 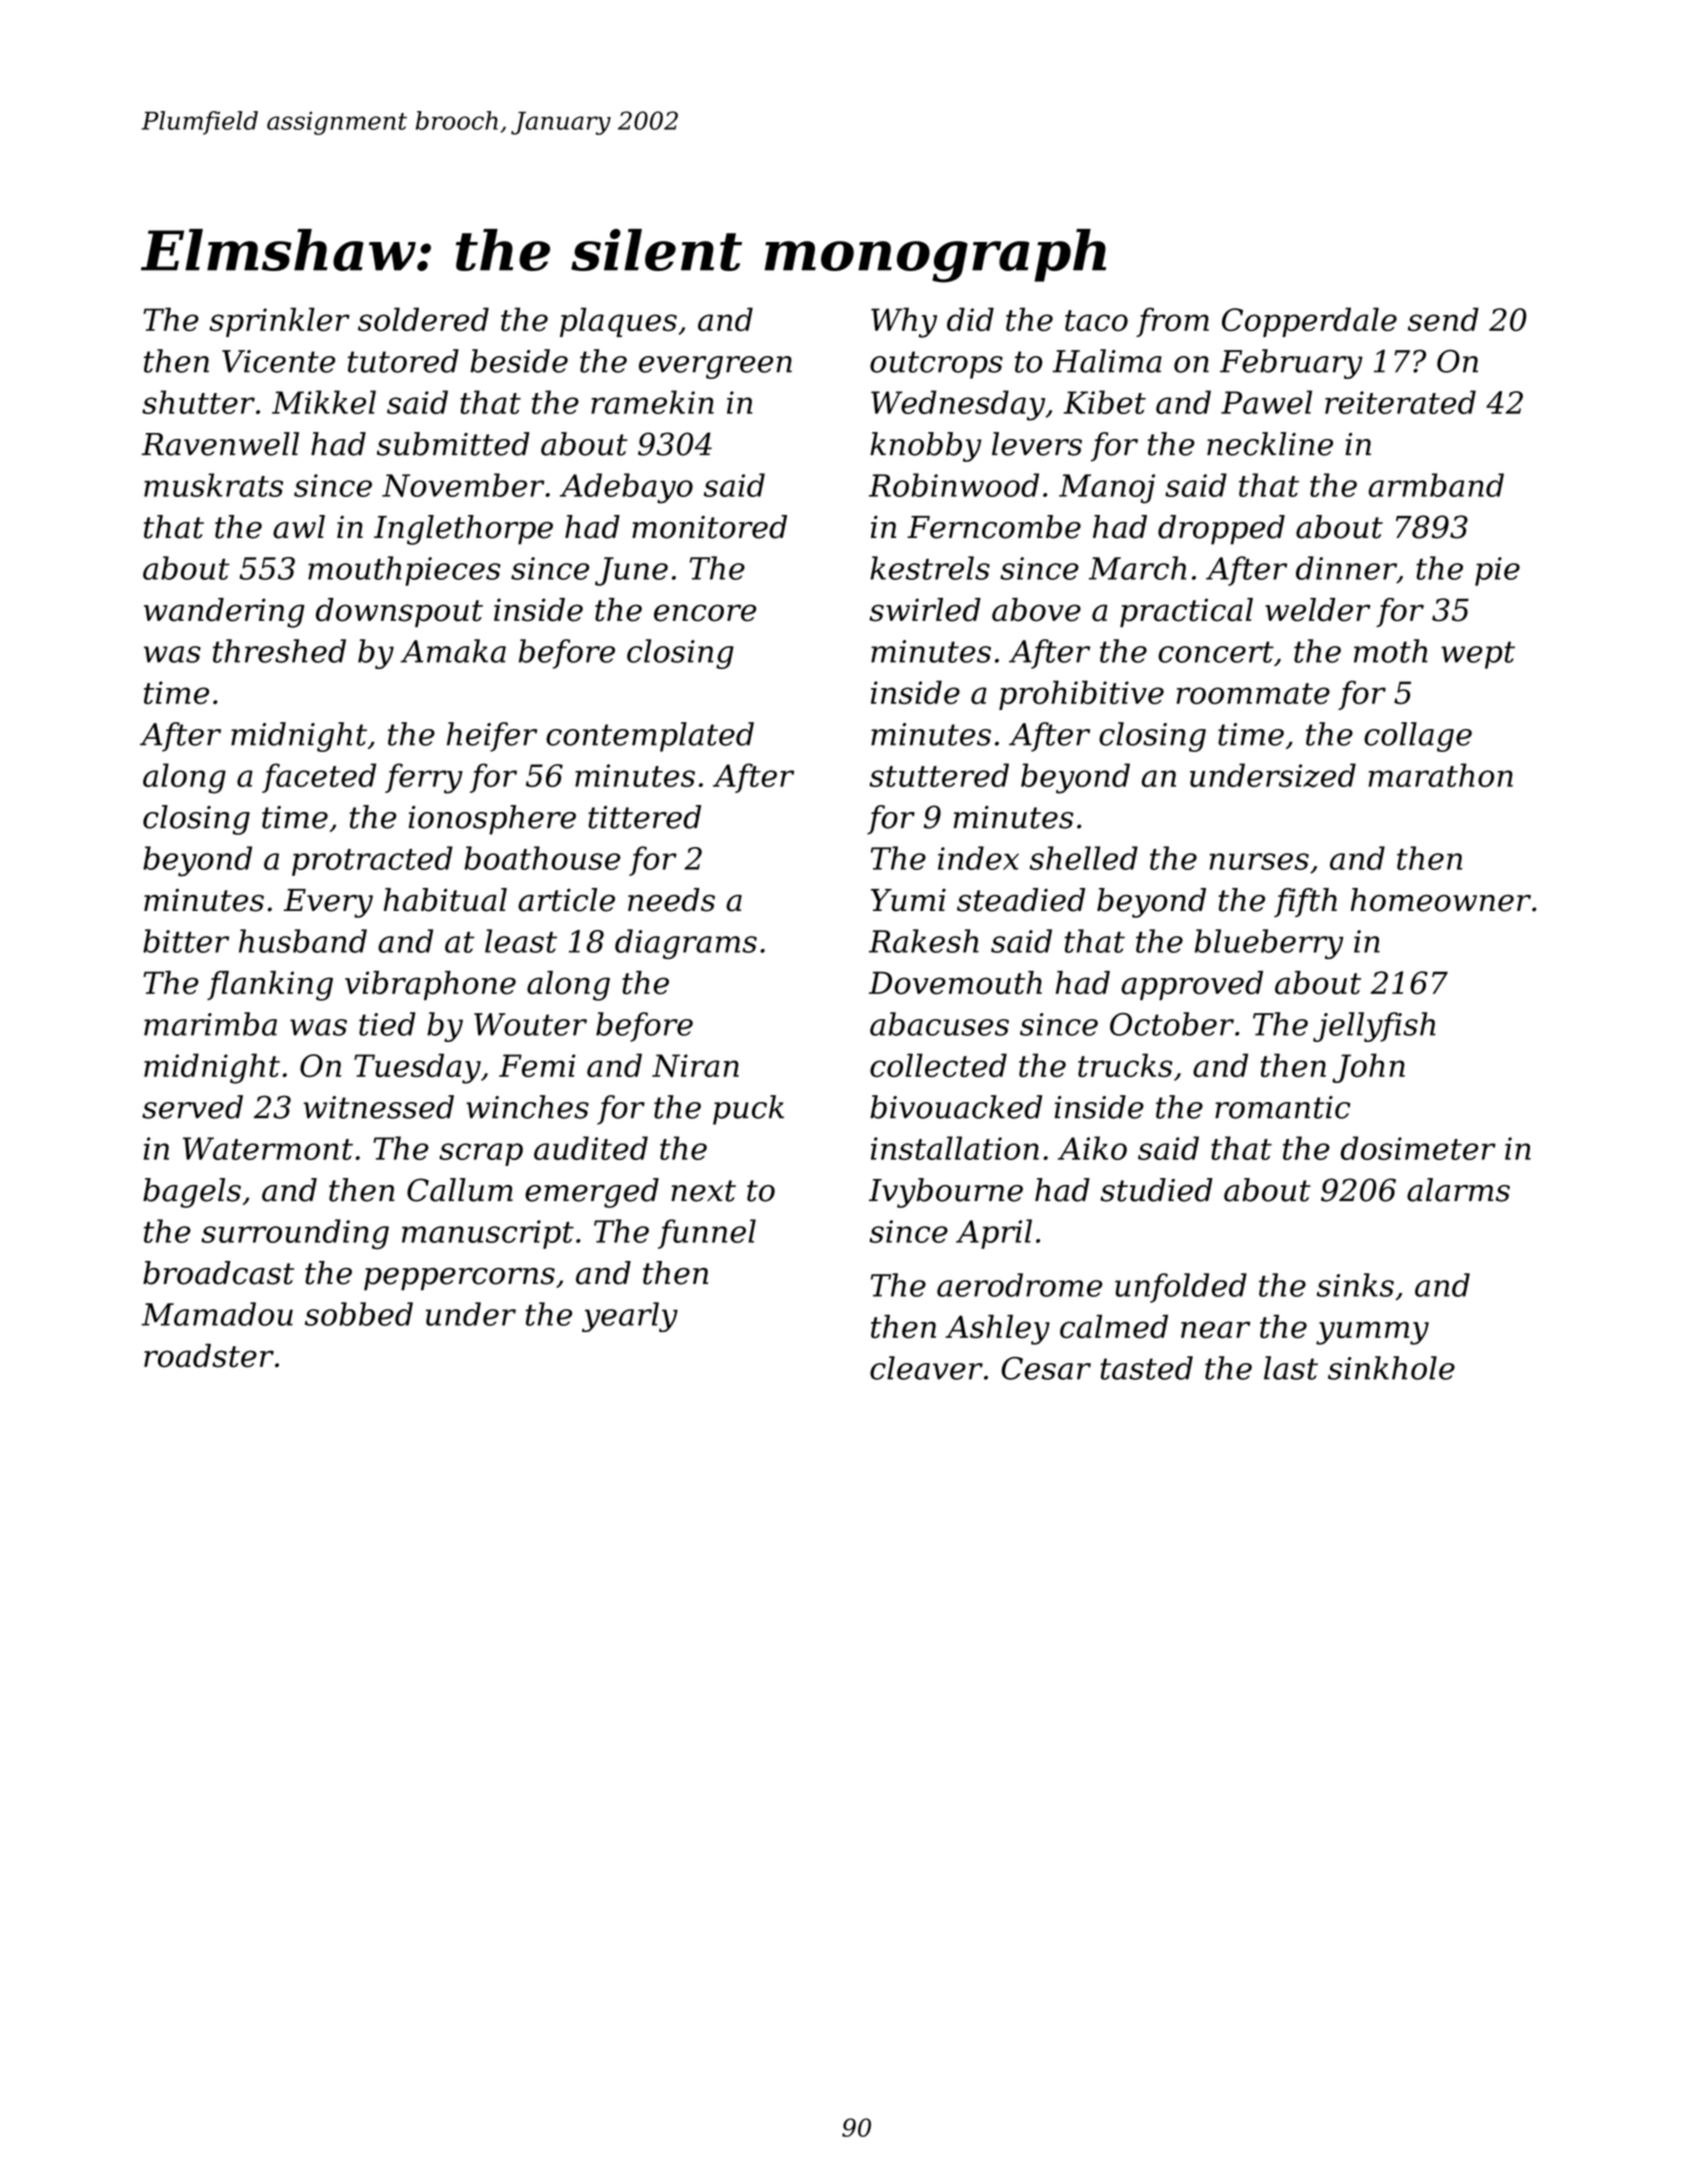 What do you see at coordinates (1346, 568) in the screenshot?
I see `dinner` at bounding box center [1346, 568].
